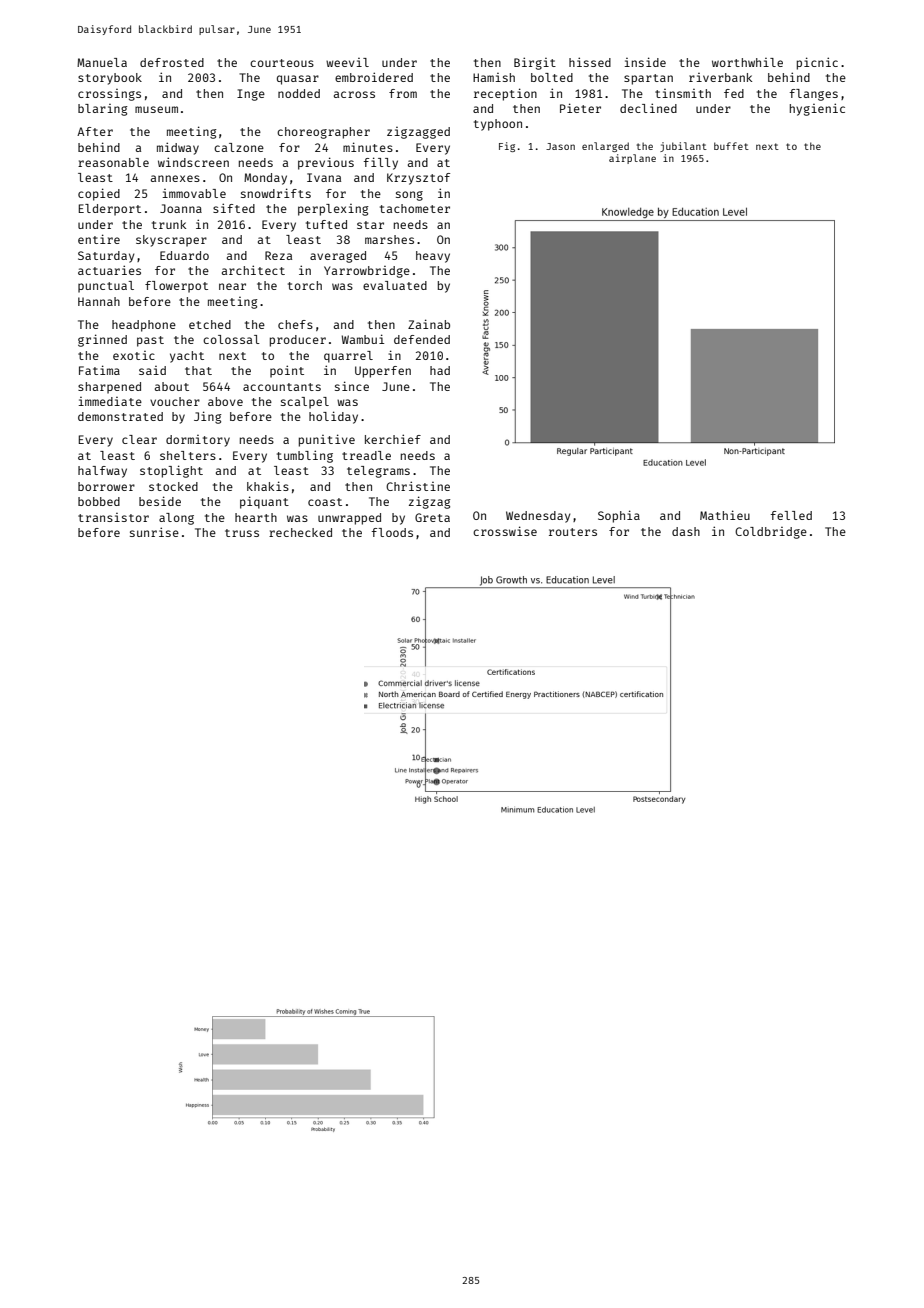  What do you see at coordinates (354, 94) in the screenshot?
I see `across` at bounding box center [354, 94].
